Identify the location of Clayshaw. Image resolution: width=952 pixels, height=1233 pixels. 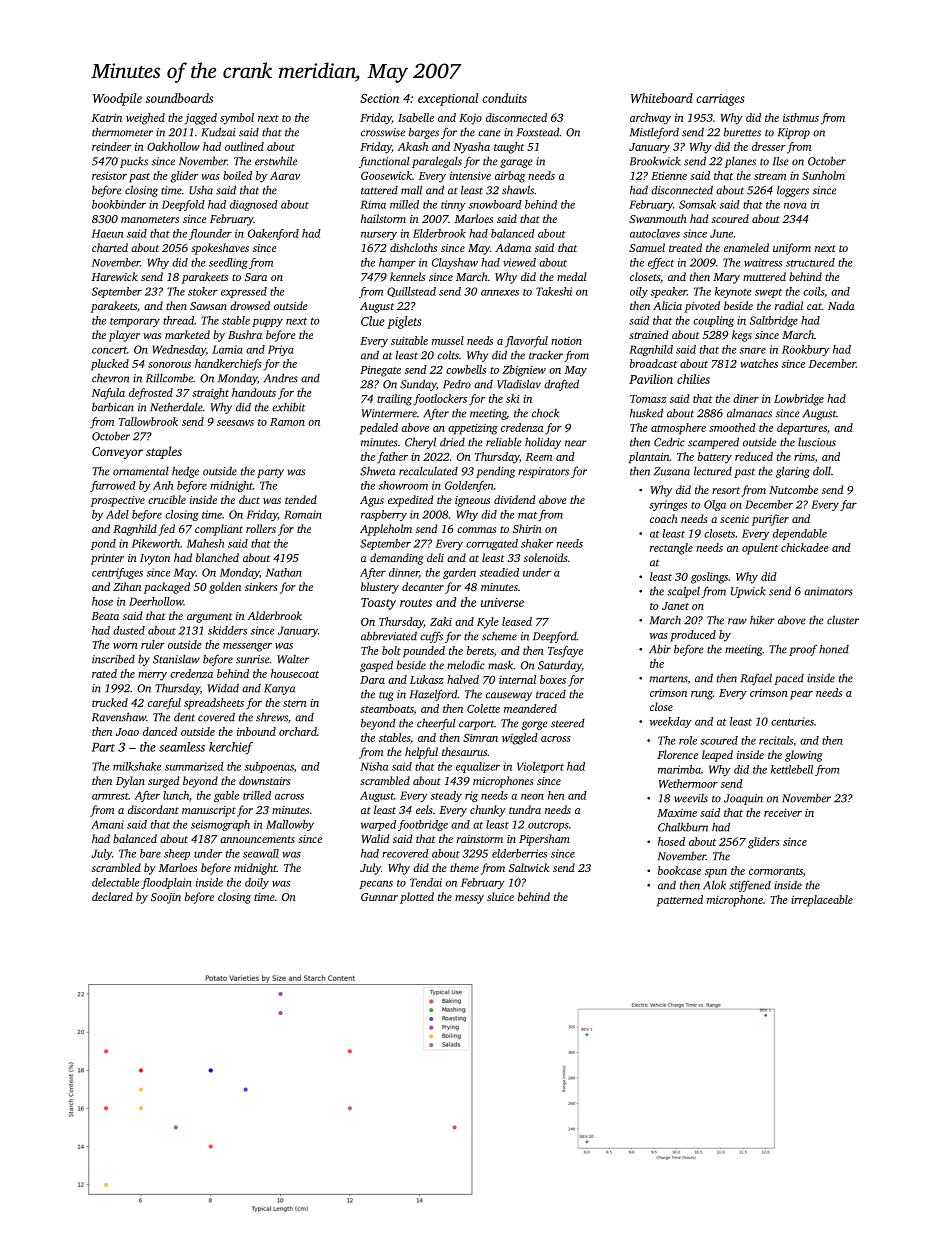
(455, 263).
